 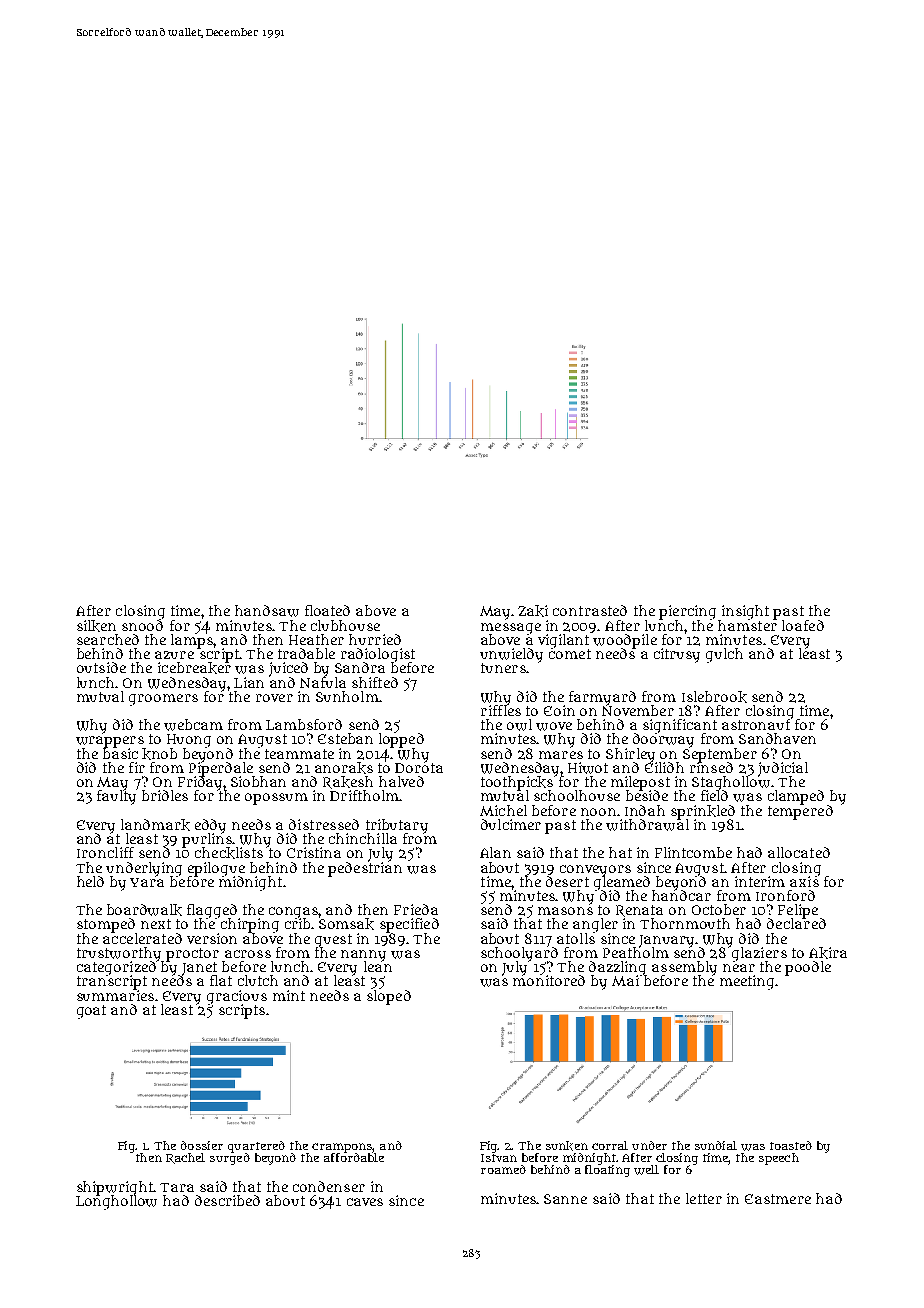 What do you see at coordinates (389, 997) in the page?
I see `sloped` at bounding box center [389, 997].
